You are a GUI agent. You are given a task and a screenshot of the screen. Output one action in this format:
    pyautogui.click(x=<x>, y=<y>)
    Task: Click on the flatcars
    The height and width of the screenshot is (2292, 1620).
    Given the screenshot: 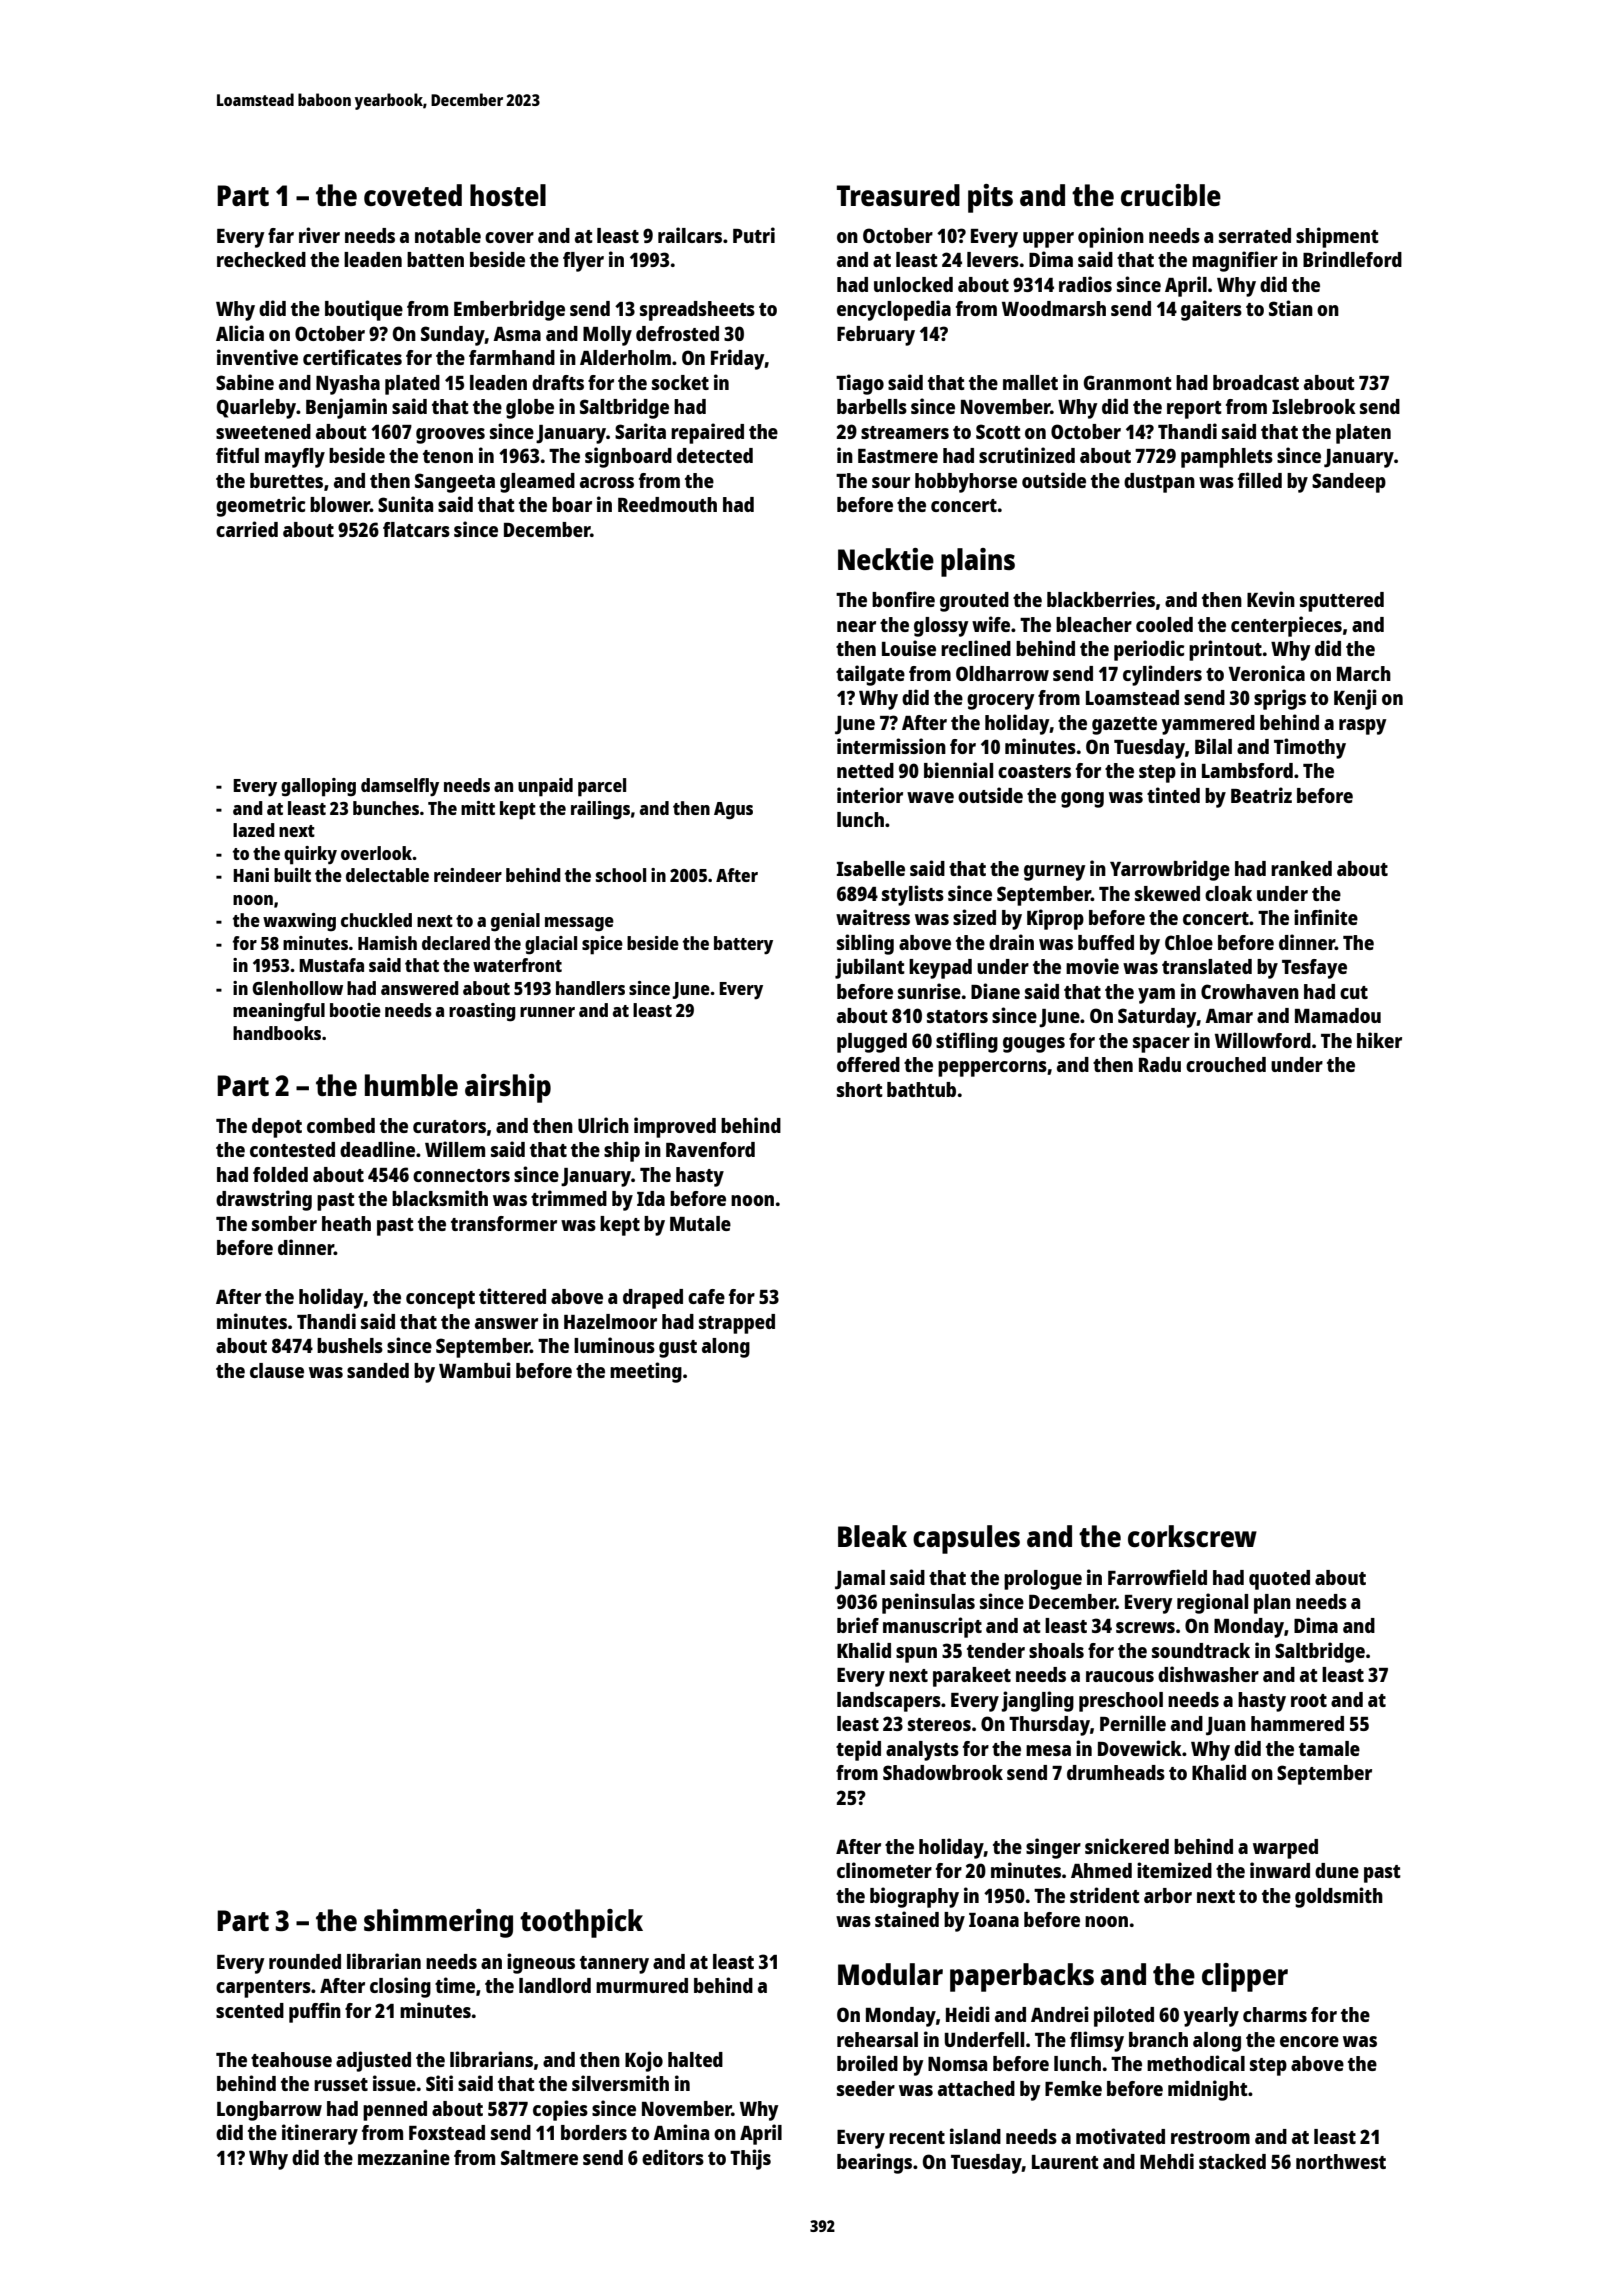 What is the action you would take?
    pyautogui.click(x=416, y=529)
